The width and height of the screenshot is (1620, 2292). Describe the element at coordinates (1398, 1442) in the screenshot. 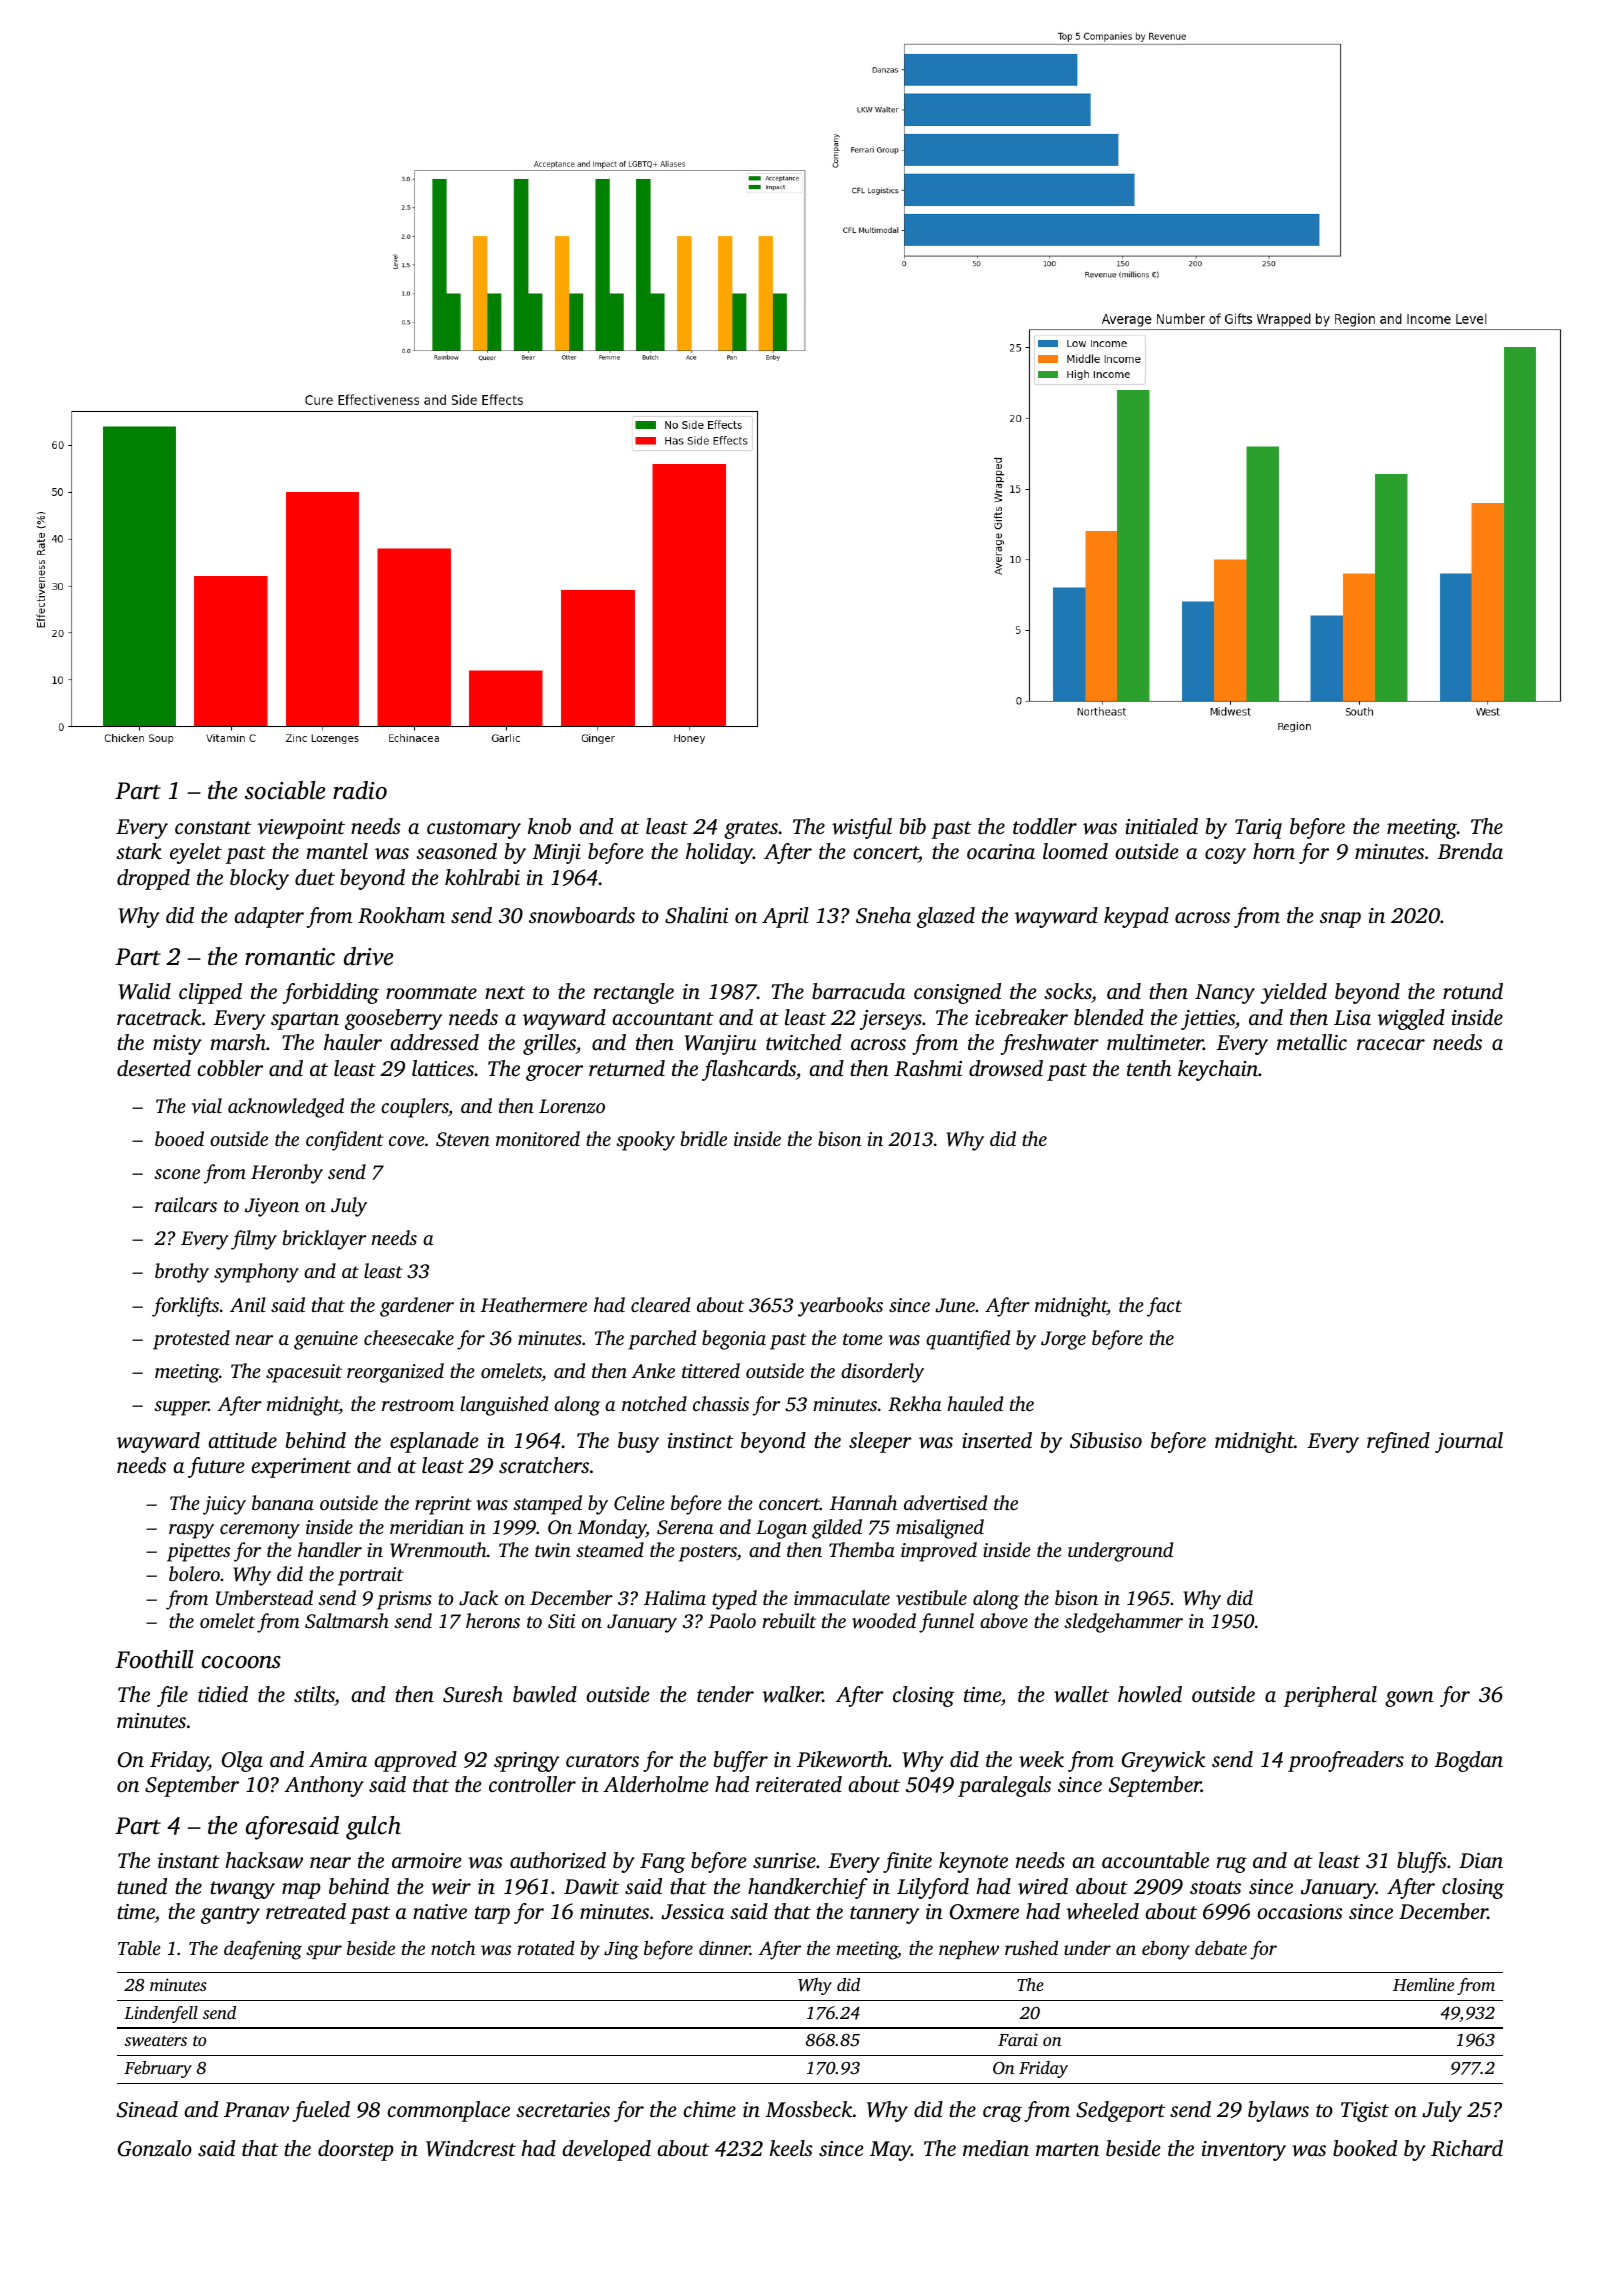

I see `refined` at that location.
